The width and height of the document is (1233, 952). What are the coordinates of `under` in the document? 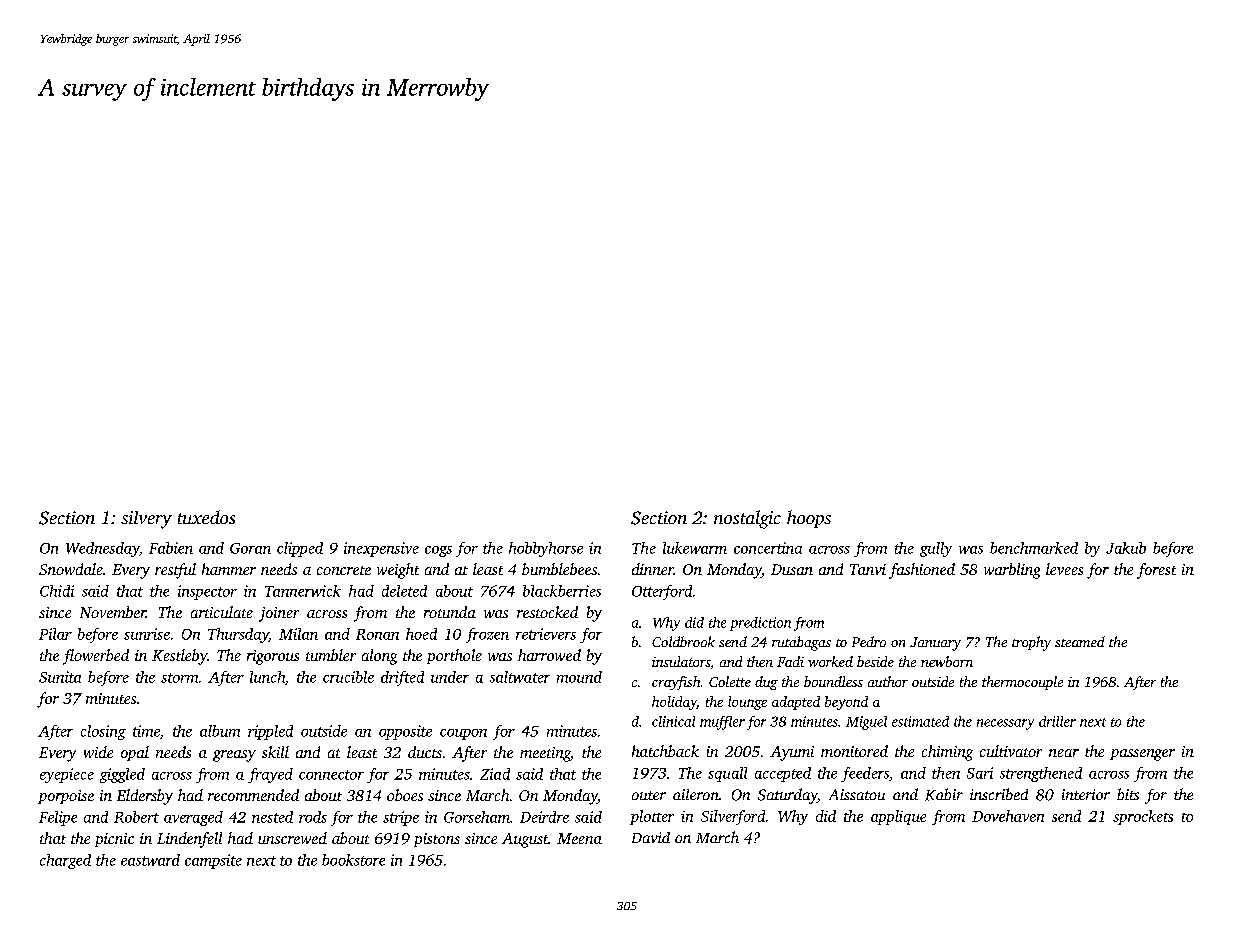 It's located at (450, 677).
